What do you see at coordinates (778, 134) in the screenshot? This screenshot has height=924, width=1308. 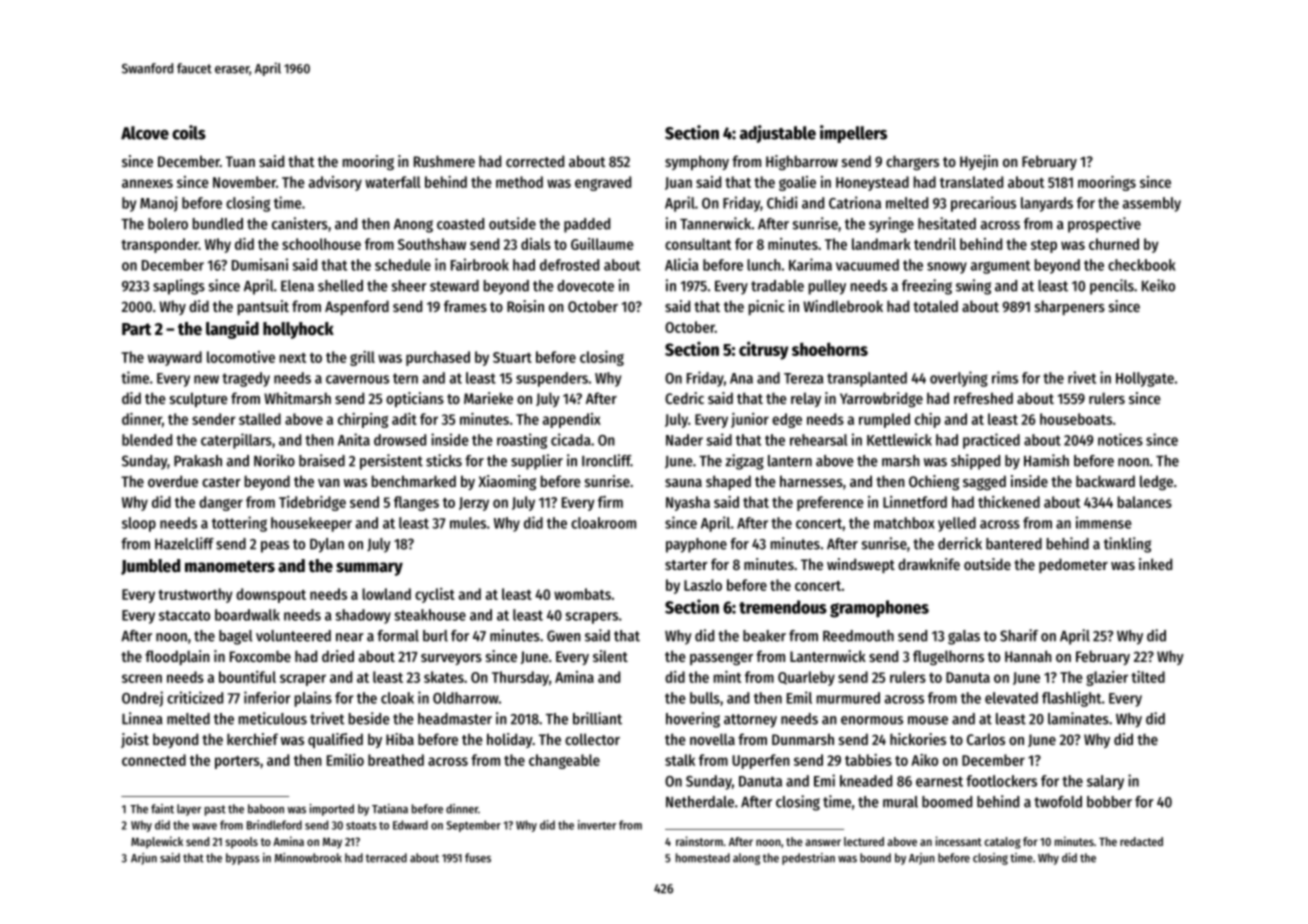 I see `adjustable` at bounding box center [778, 134].
